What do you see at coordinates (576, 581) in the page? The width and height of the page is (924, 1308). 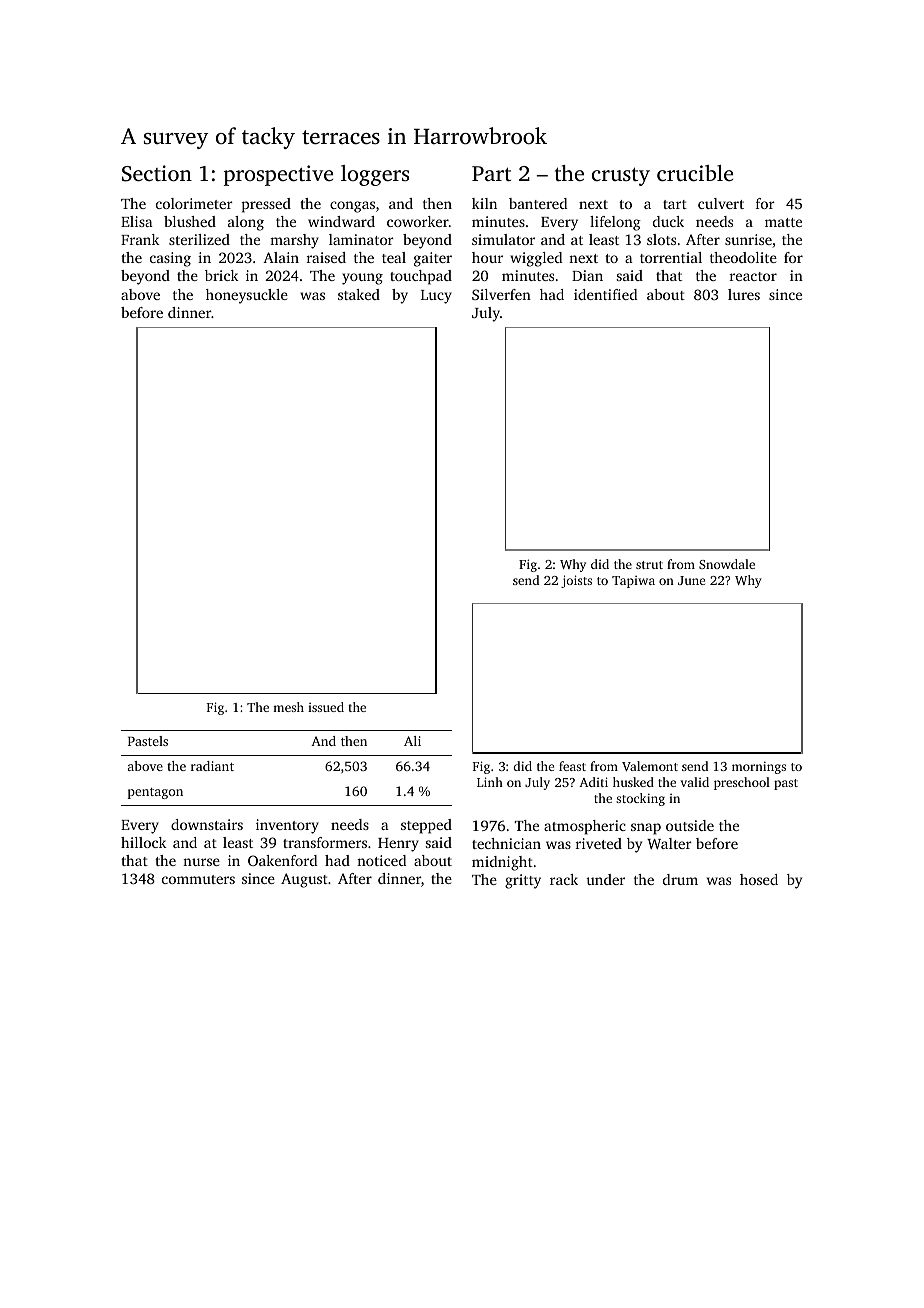 I see `joists` at bounding box center [576, 581].
